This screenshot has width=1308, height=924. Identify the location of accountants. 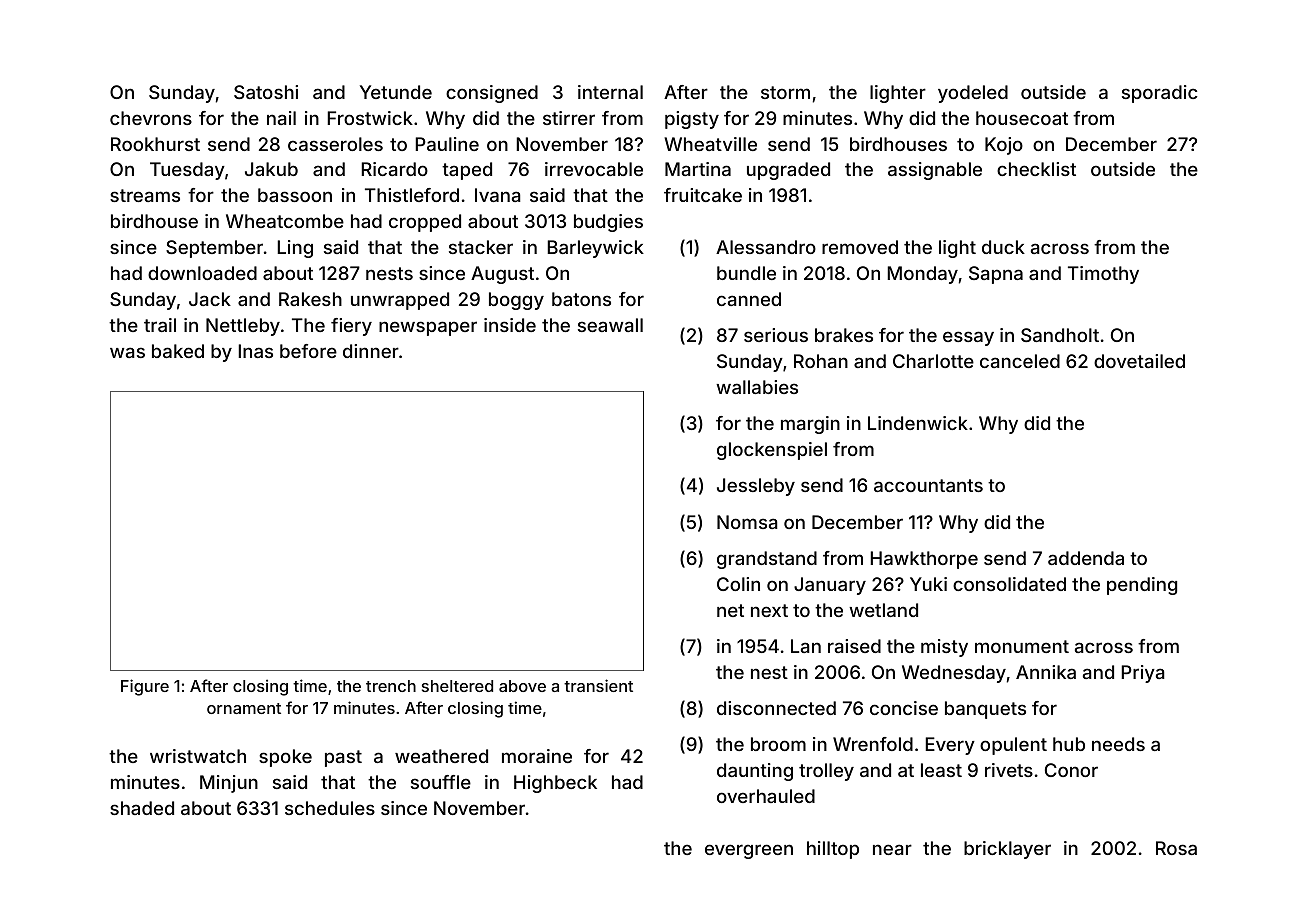
(928, 485).
